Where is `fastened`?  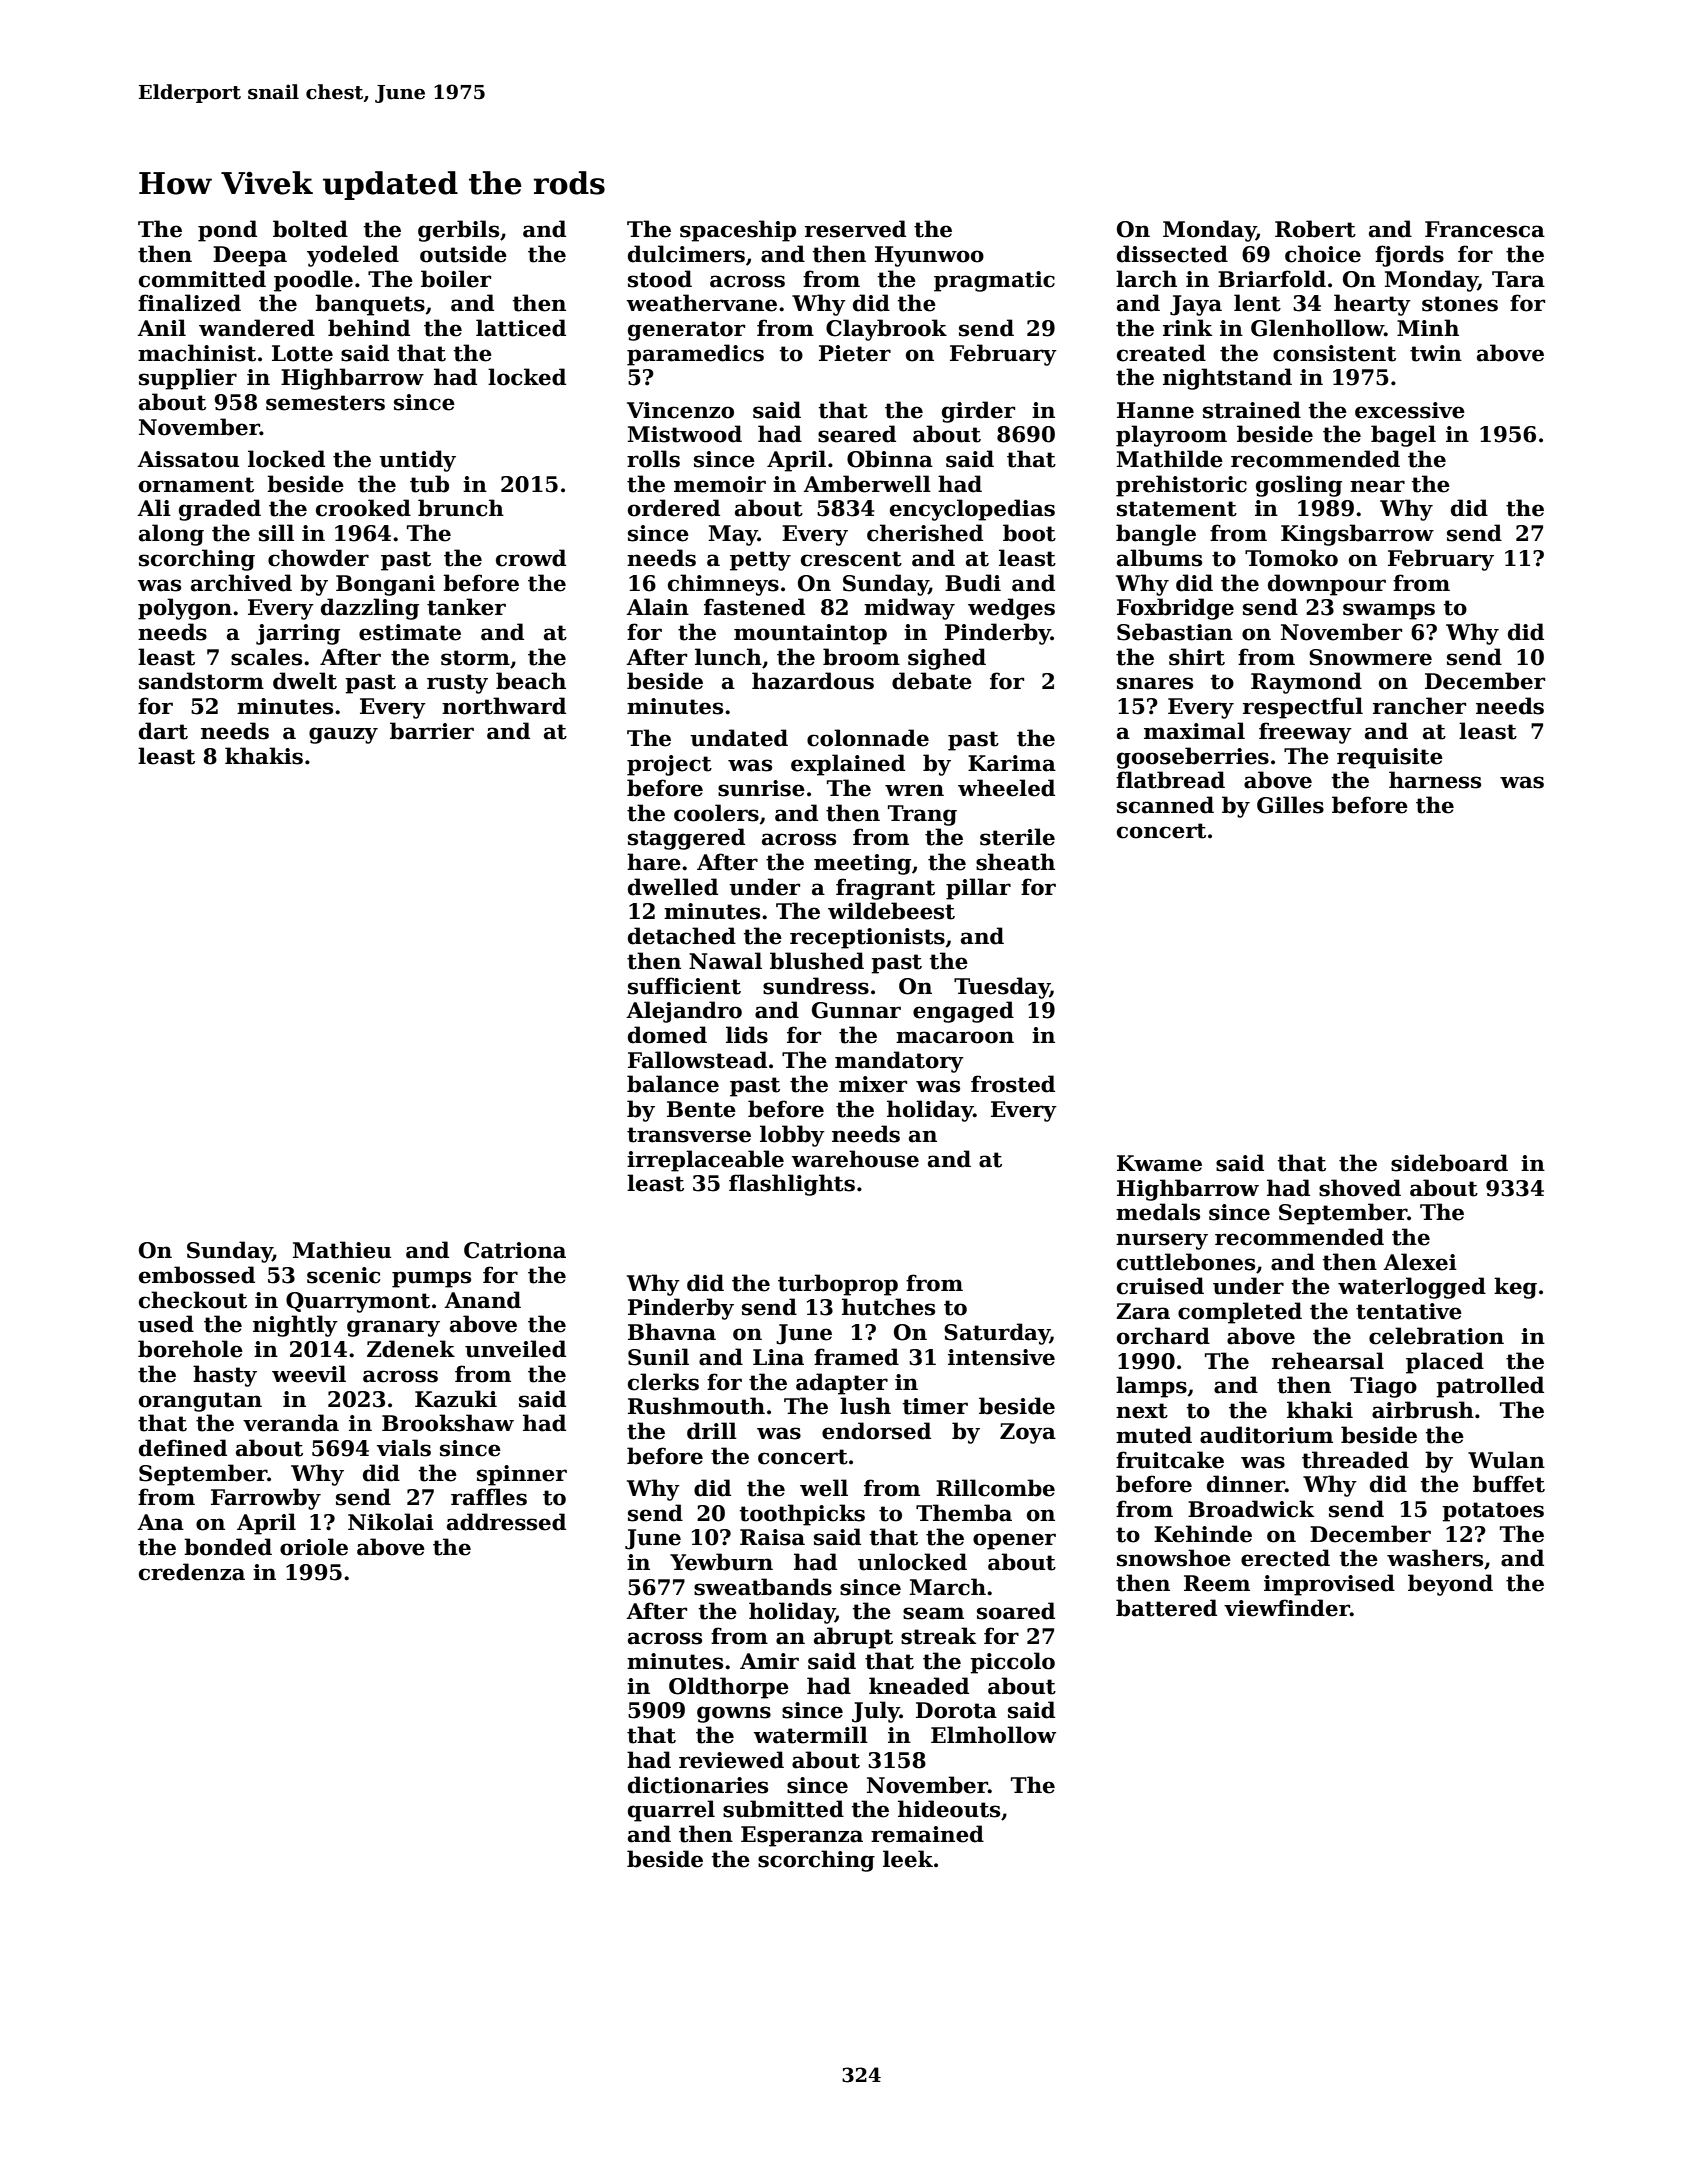 fastened is located at coordinates (754, 607).
